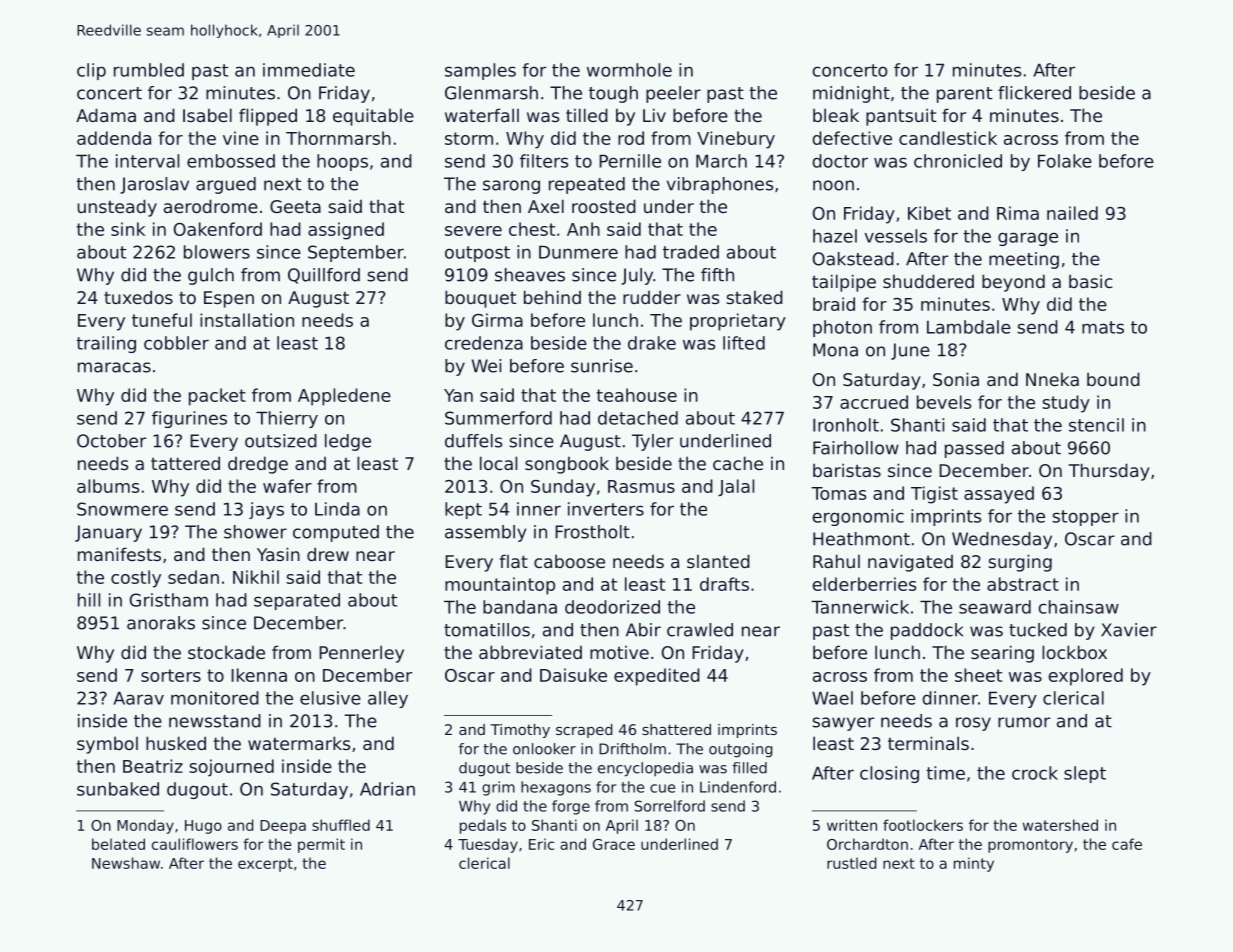 The height and width of the document is (952, 1233). Describe the element at coordinates (736, 487) in the document. I see `Jalal` at that location.
